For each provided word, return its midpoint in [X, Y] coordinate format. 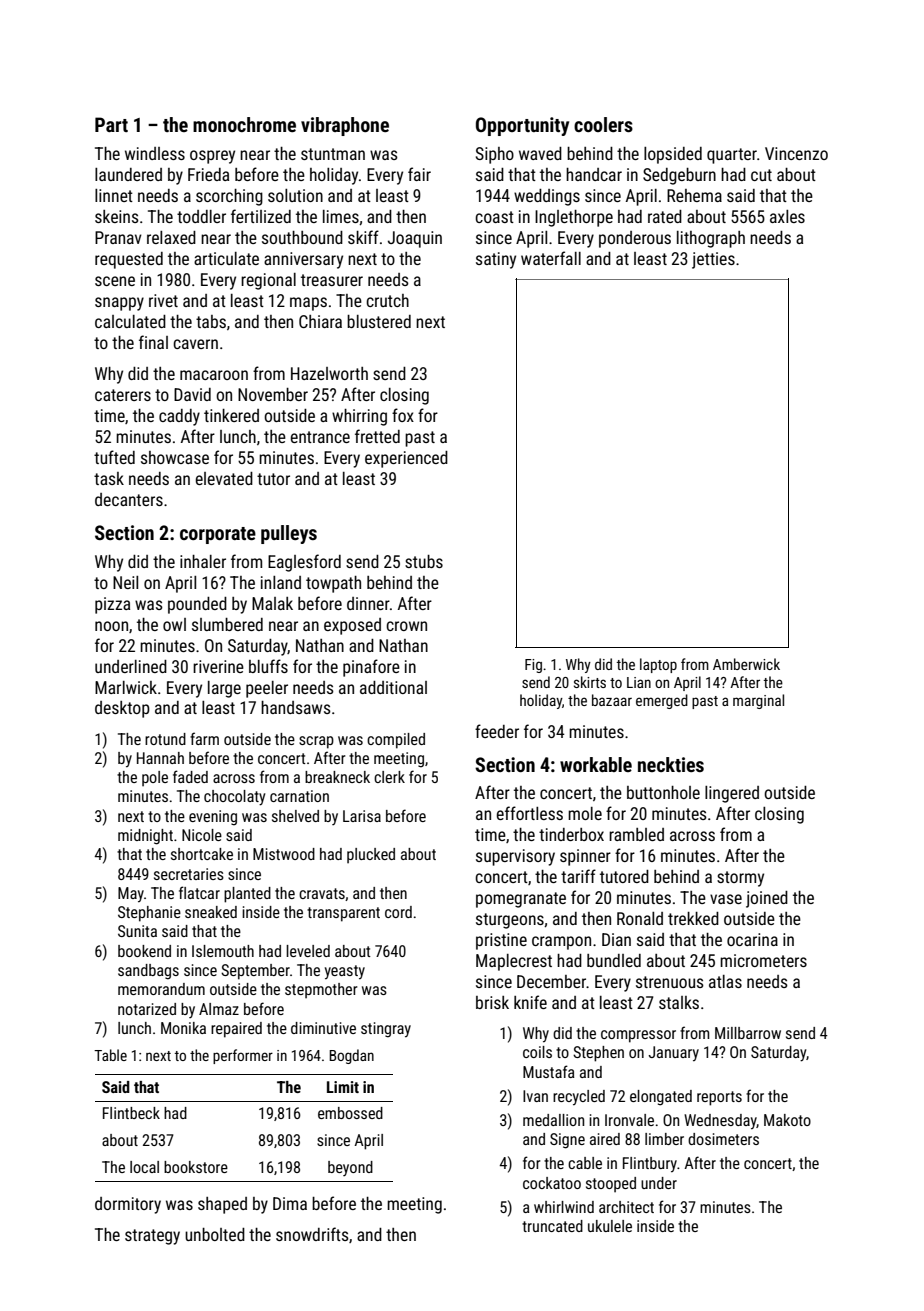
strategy [152, 1237]
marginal [758, 701]
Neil [125, 582]
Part [111, 124]
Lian [639, 682]
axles [787, 216]
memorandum [161, 989]
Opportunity [522, 126]
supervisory [515, 857]
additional [393, 687]
